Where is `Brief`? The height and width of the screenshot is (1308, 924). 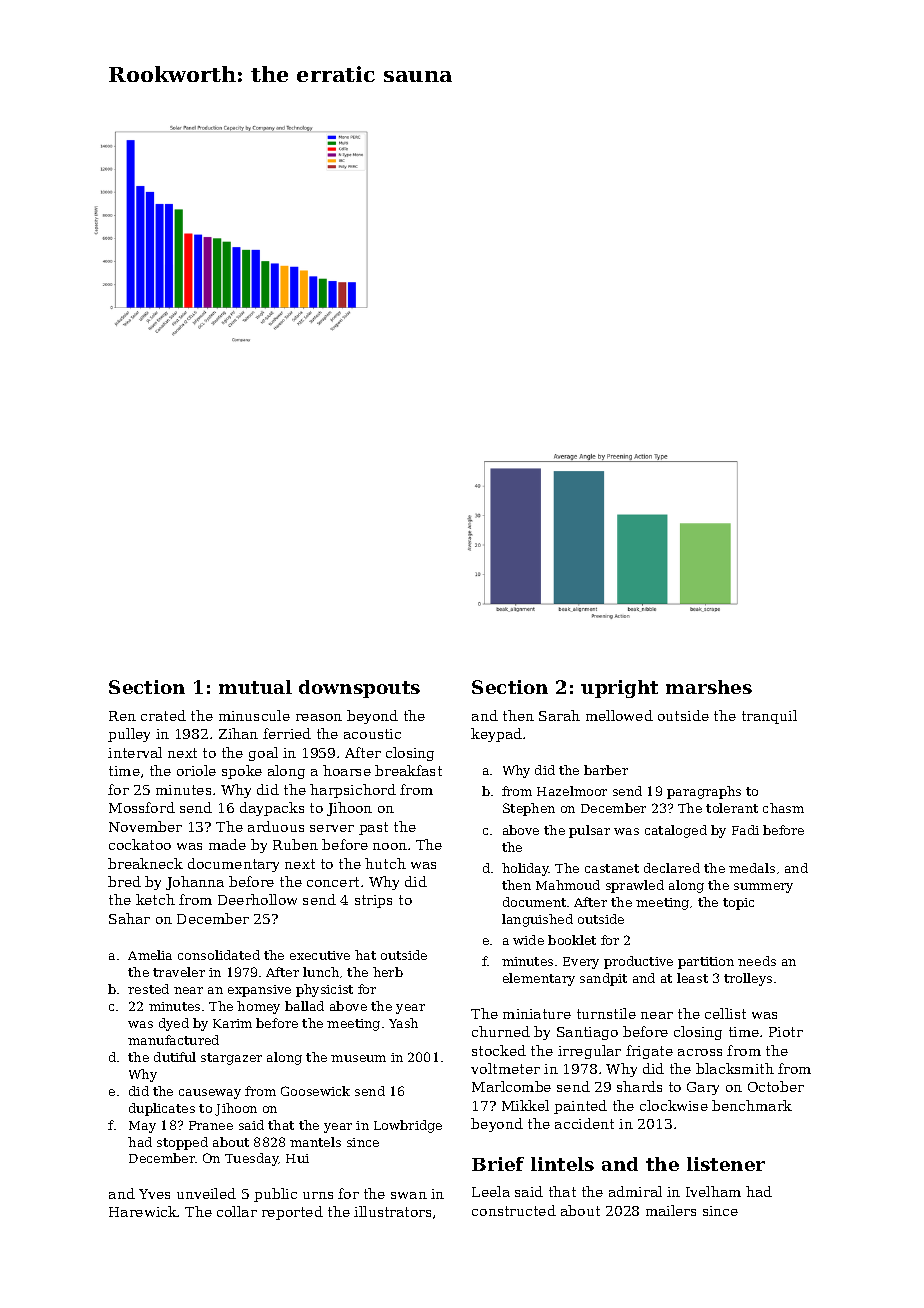
Brief is located at coordinates (498, 1164).
